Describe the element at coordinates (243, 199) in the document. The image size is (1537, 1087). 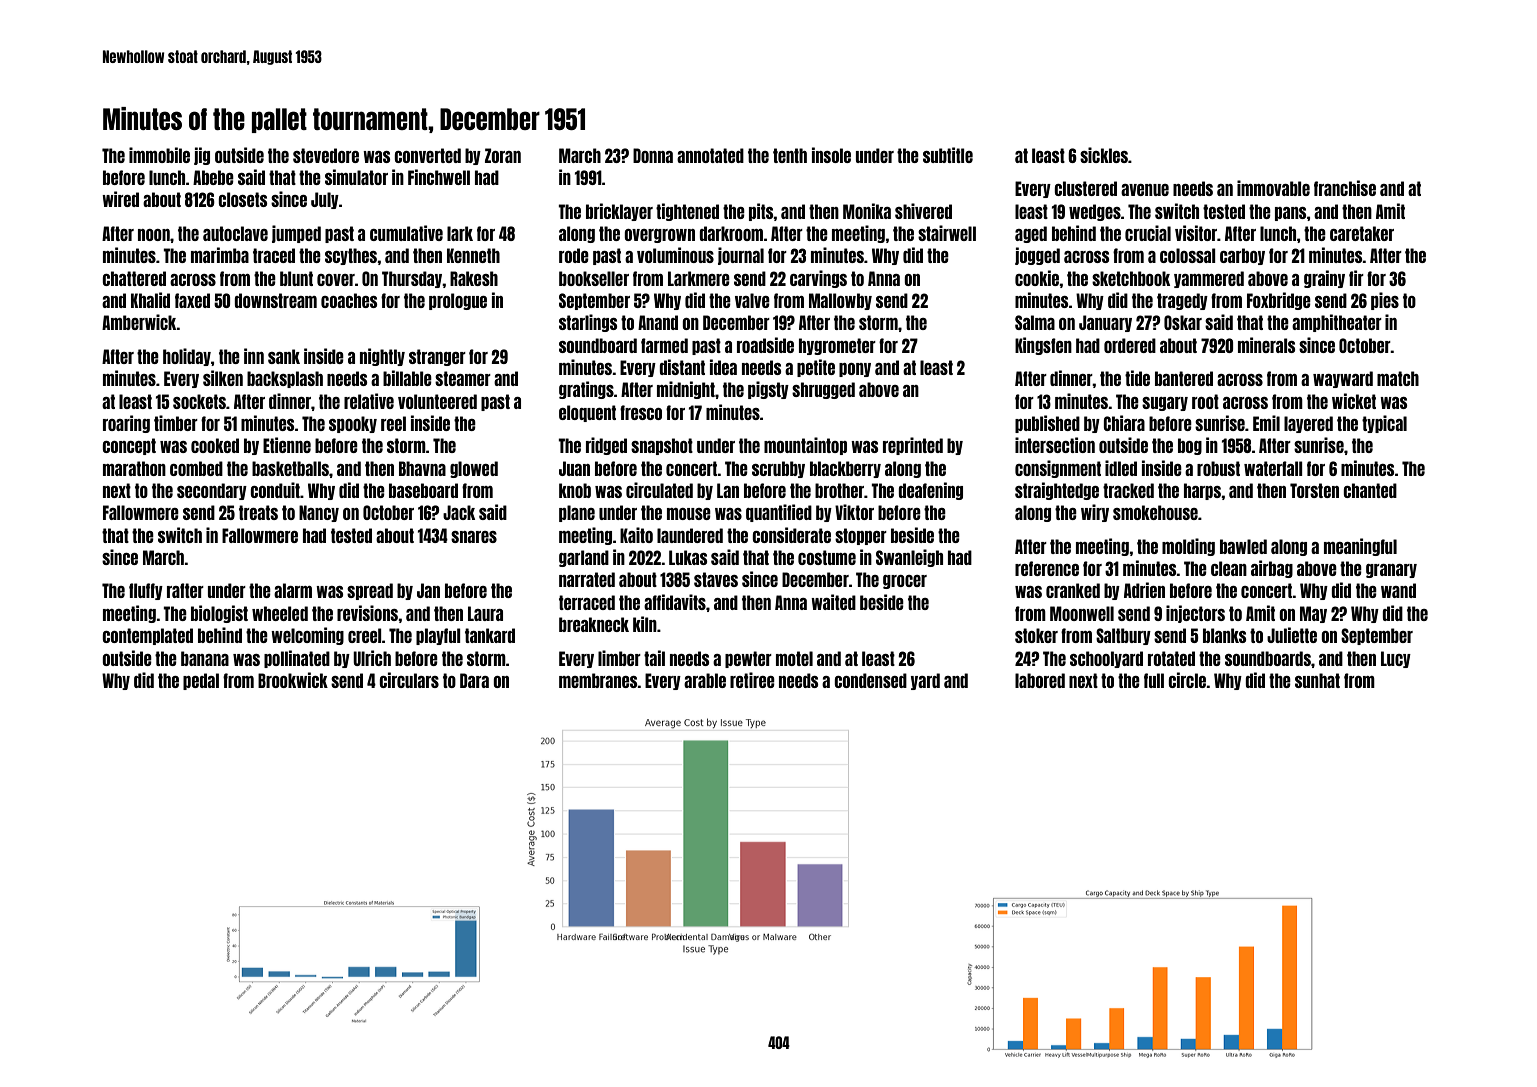
I see `closets` at that location.
